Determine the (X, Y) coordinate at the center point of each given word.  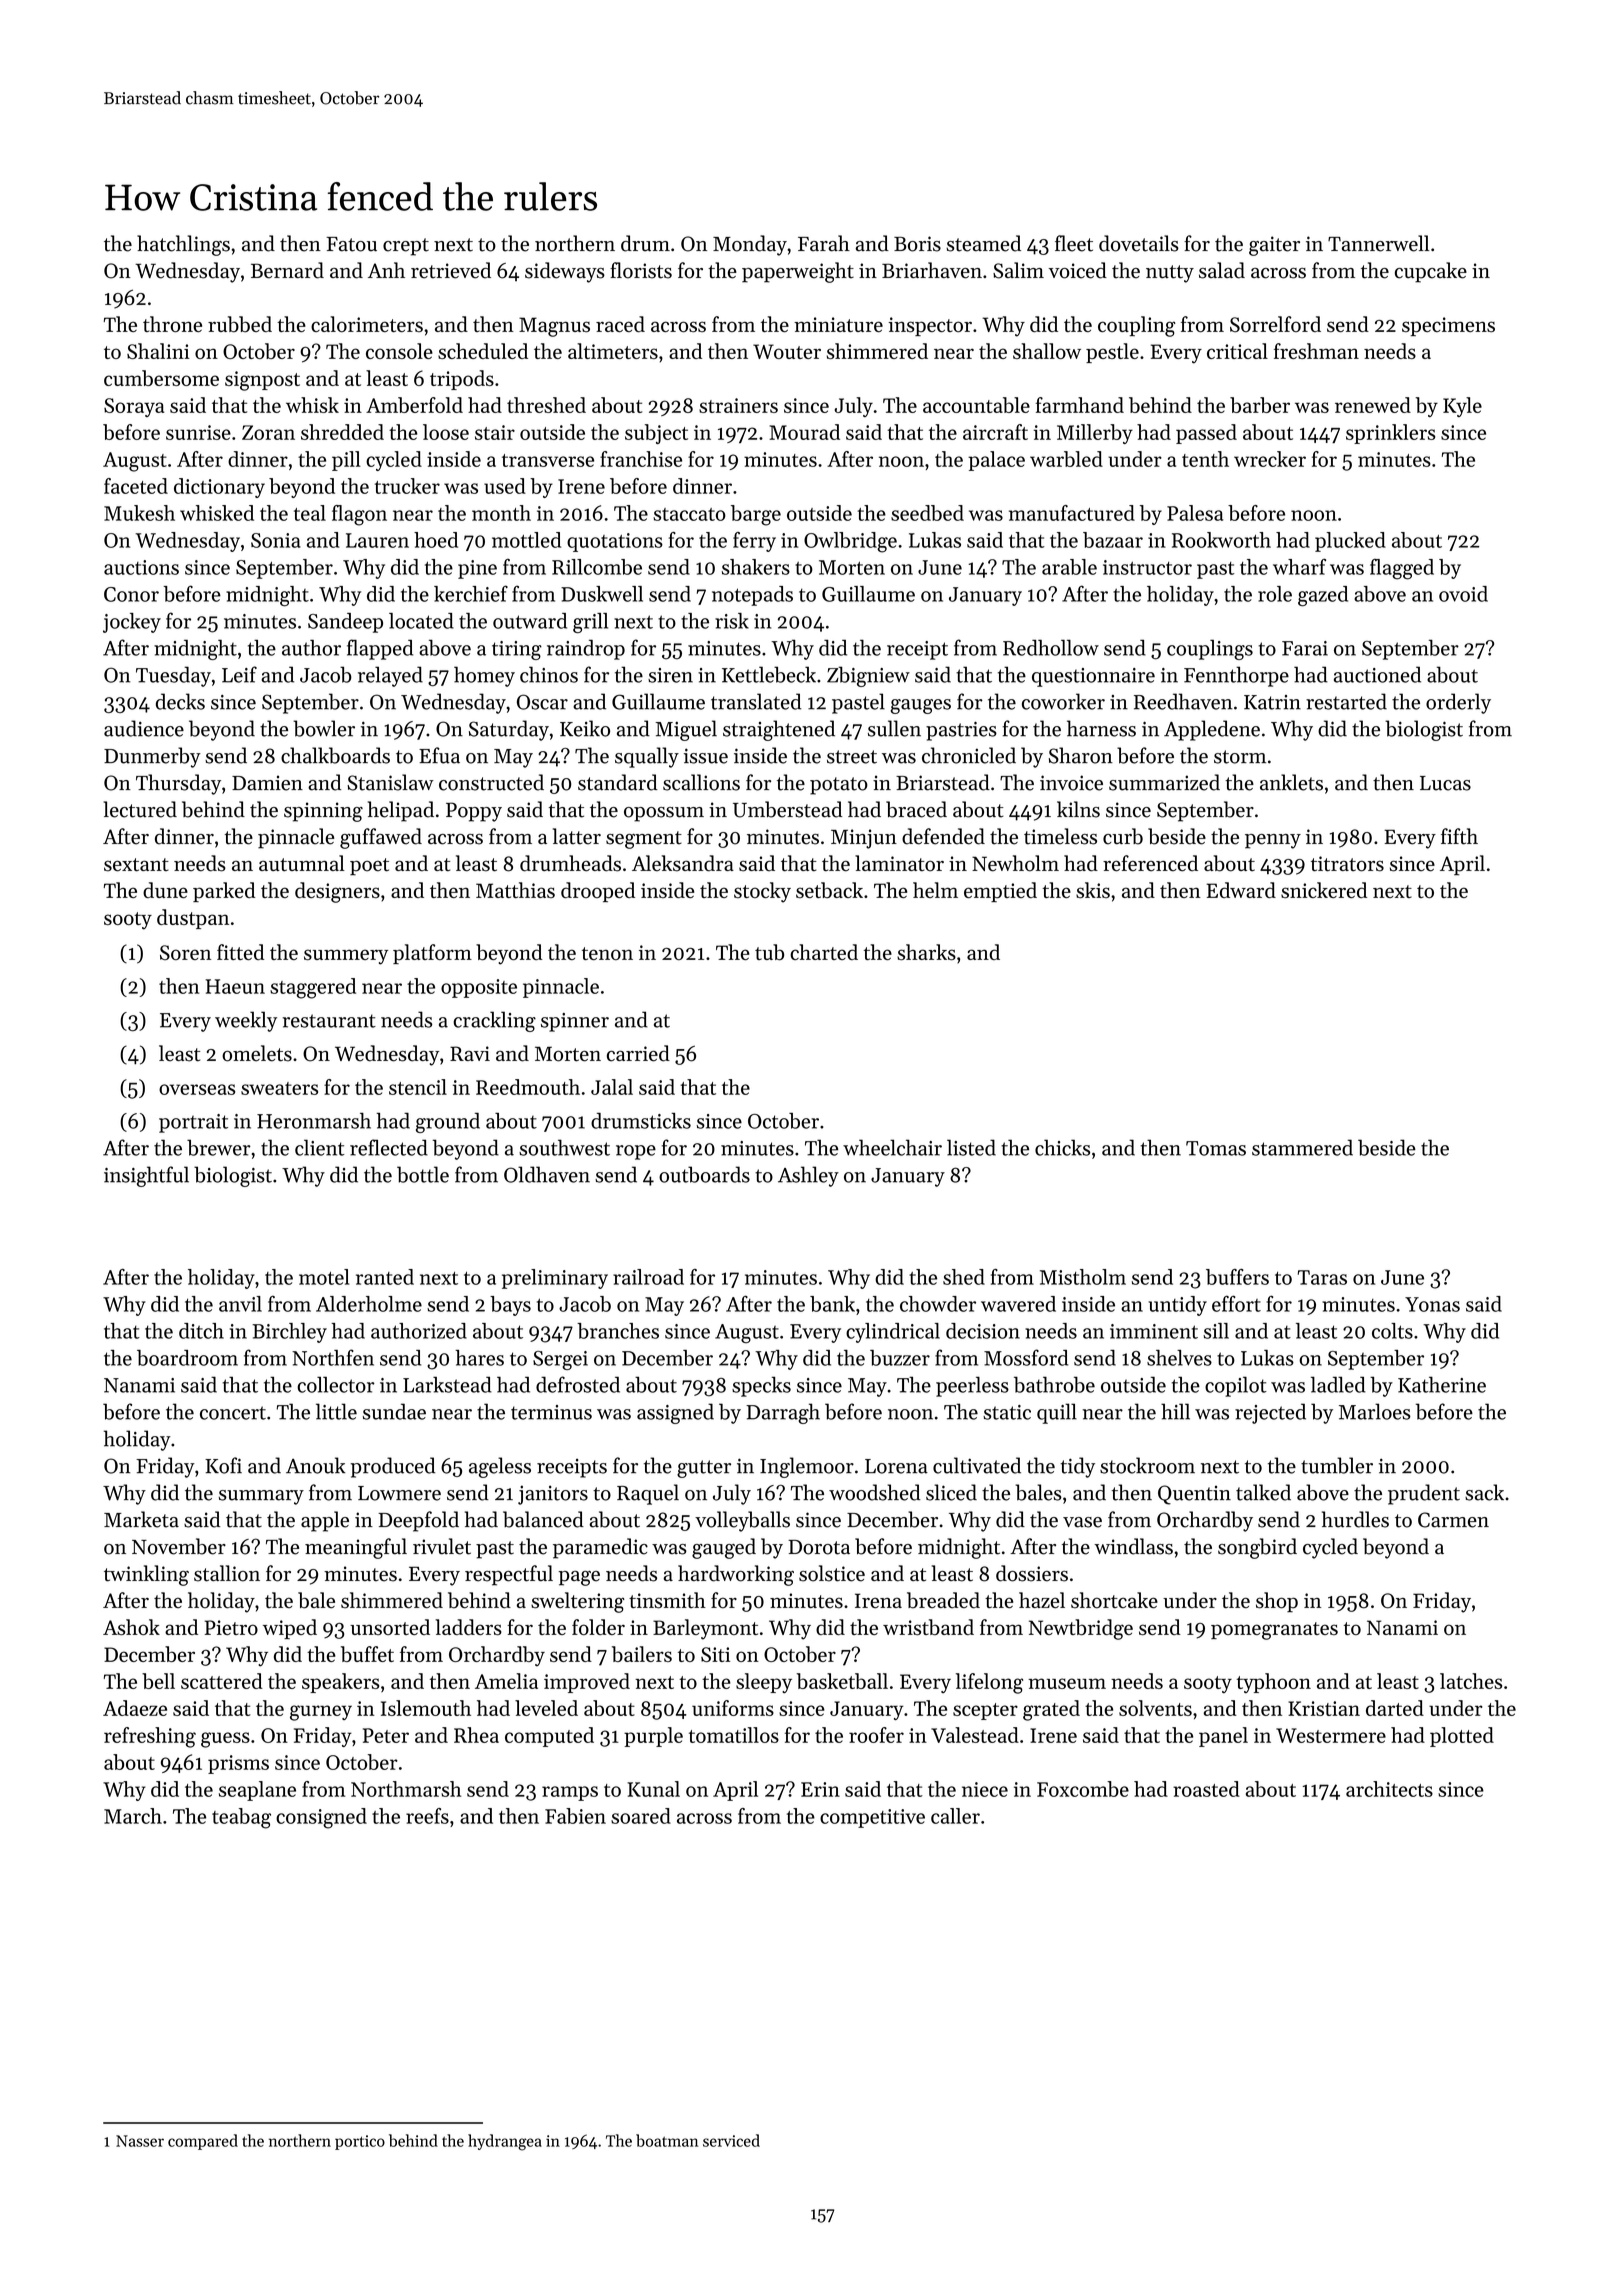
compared (203, 2142)
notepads (752, 596)
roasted (1206, 1789)
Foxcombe (1083, 1789)
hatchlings (183, 245)
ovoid (1463, 594)
